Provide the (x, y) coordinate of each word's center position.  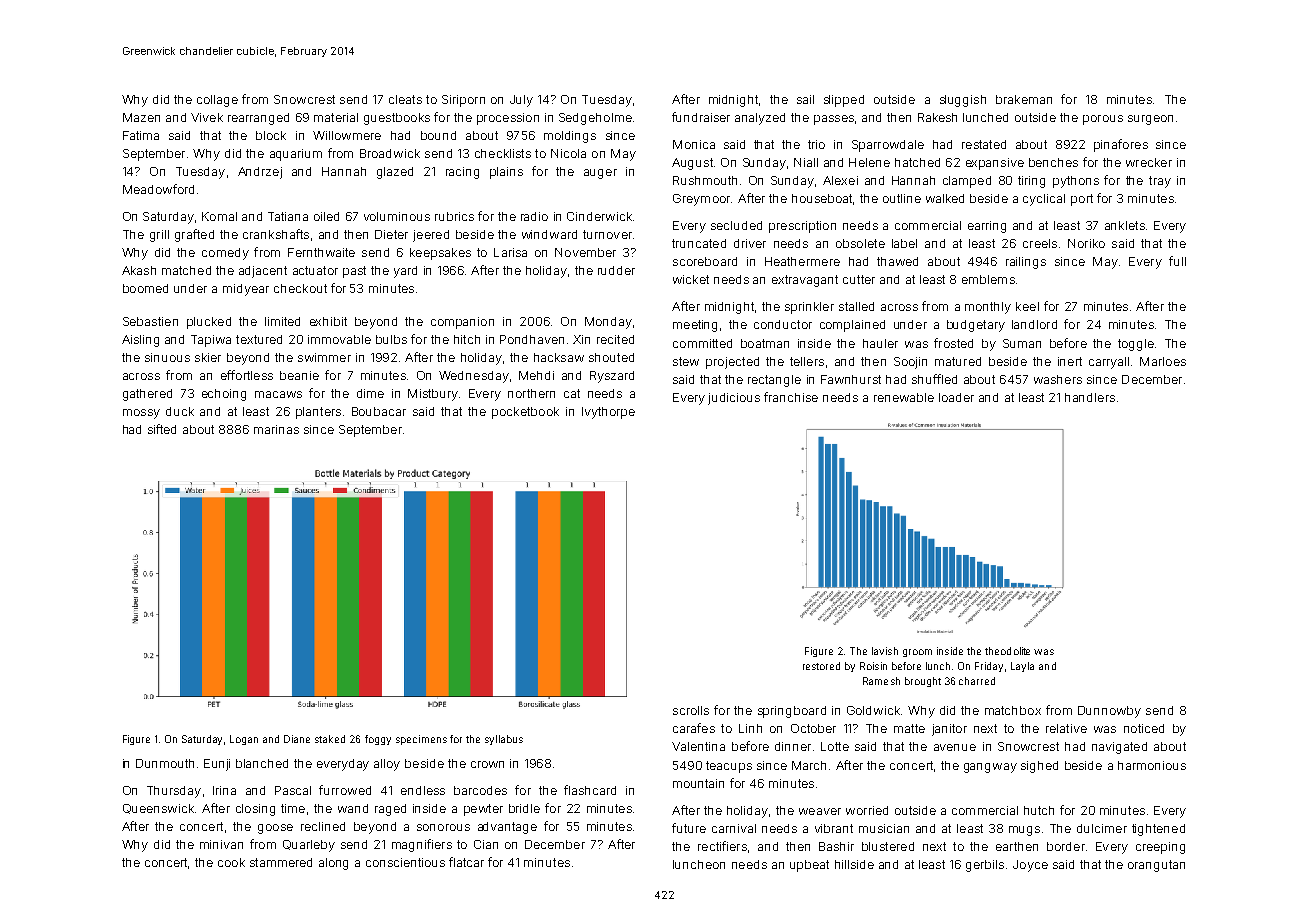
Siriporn (463, 101)
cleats (405, 99)
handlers (1090, 397)
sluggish (963, 101)
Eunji (217, 765)
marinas (276, 429)
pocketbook (525, 413)
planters (318, 413)
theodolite (1007, 651)
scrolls (691, 710)
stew (686, 361)
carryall (1109, 363)
